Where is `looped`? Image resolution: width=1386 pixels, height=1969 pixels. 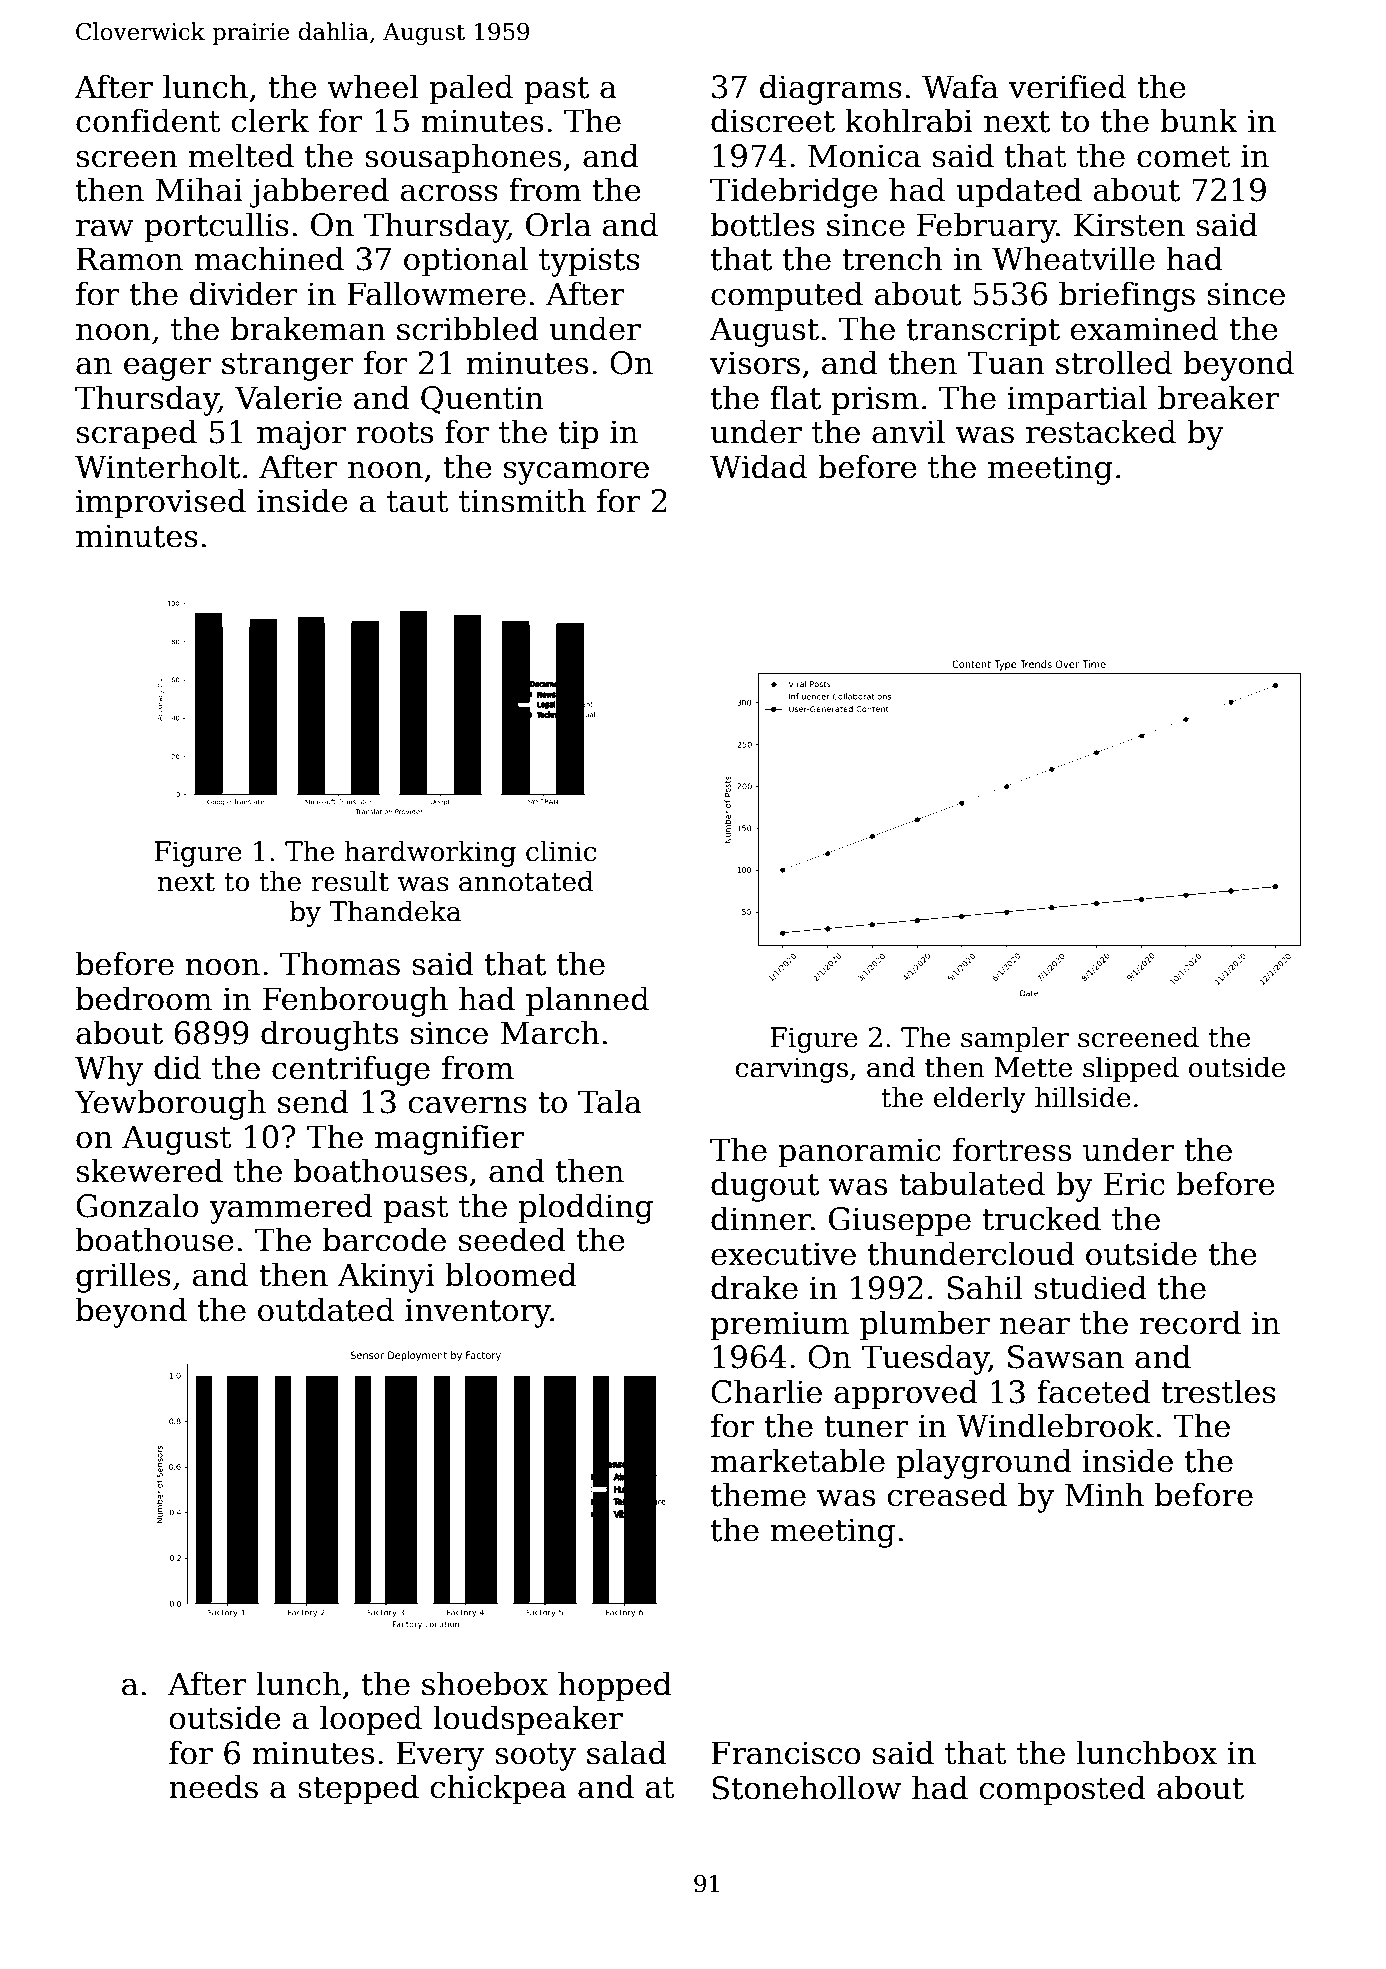
looped is located at coordinates (371, 1720).
